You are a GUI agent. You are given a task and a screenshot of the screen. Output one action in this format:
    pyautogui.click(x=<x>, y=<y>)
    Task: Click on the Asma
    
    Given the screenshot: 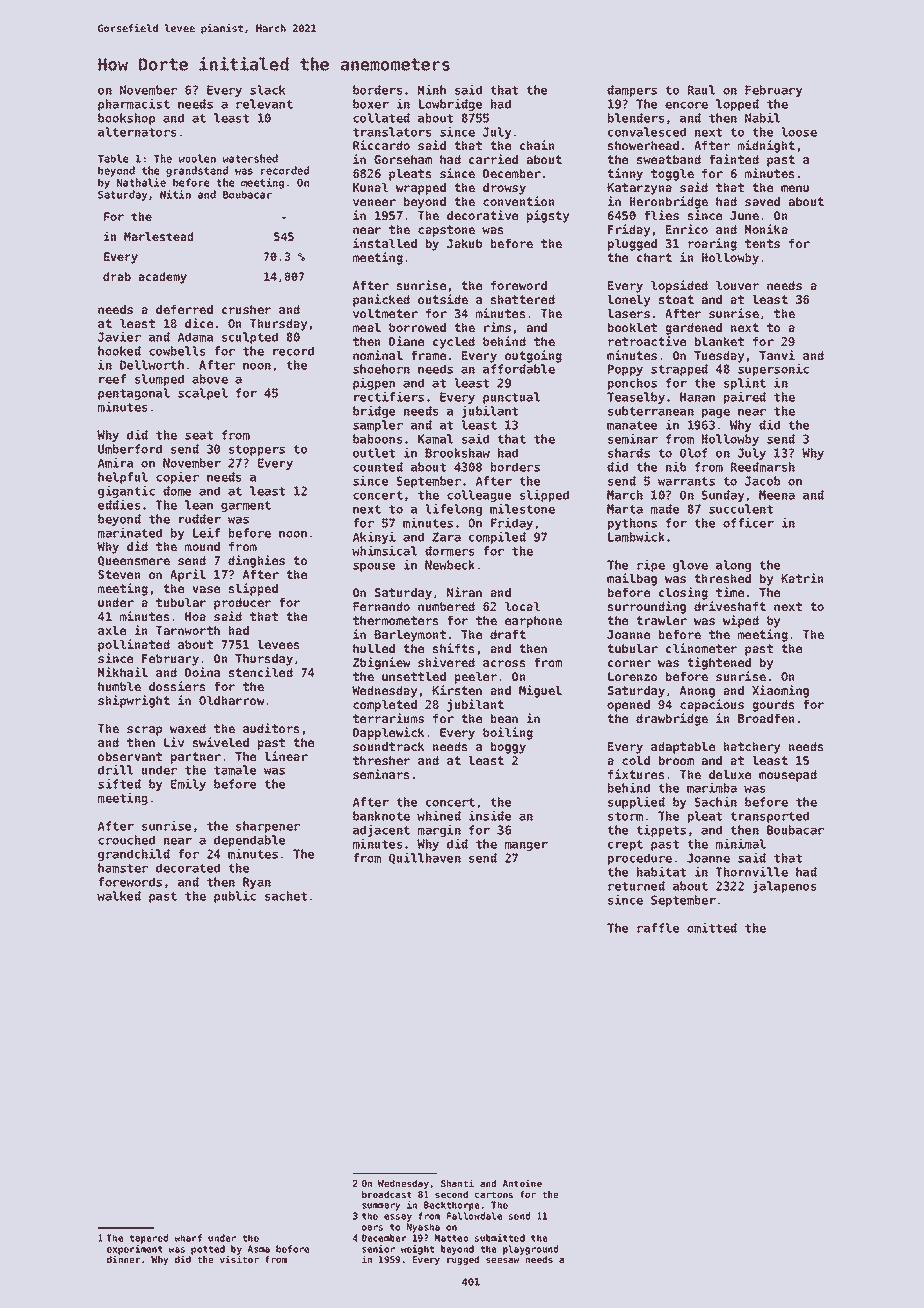 What is the action you would take?
    pyautogui.click(x=259, y=1249)
